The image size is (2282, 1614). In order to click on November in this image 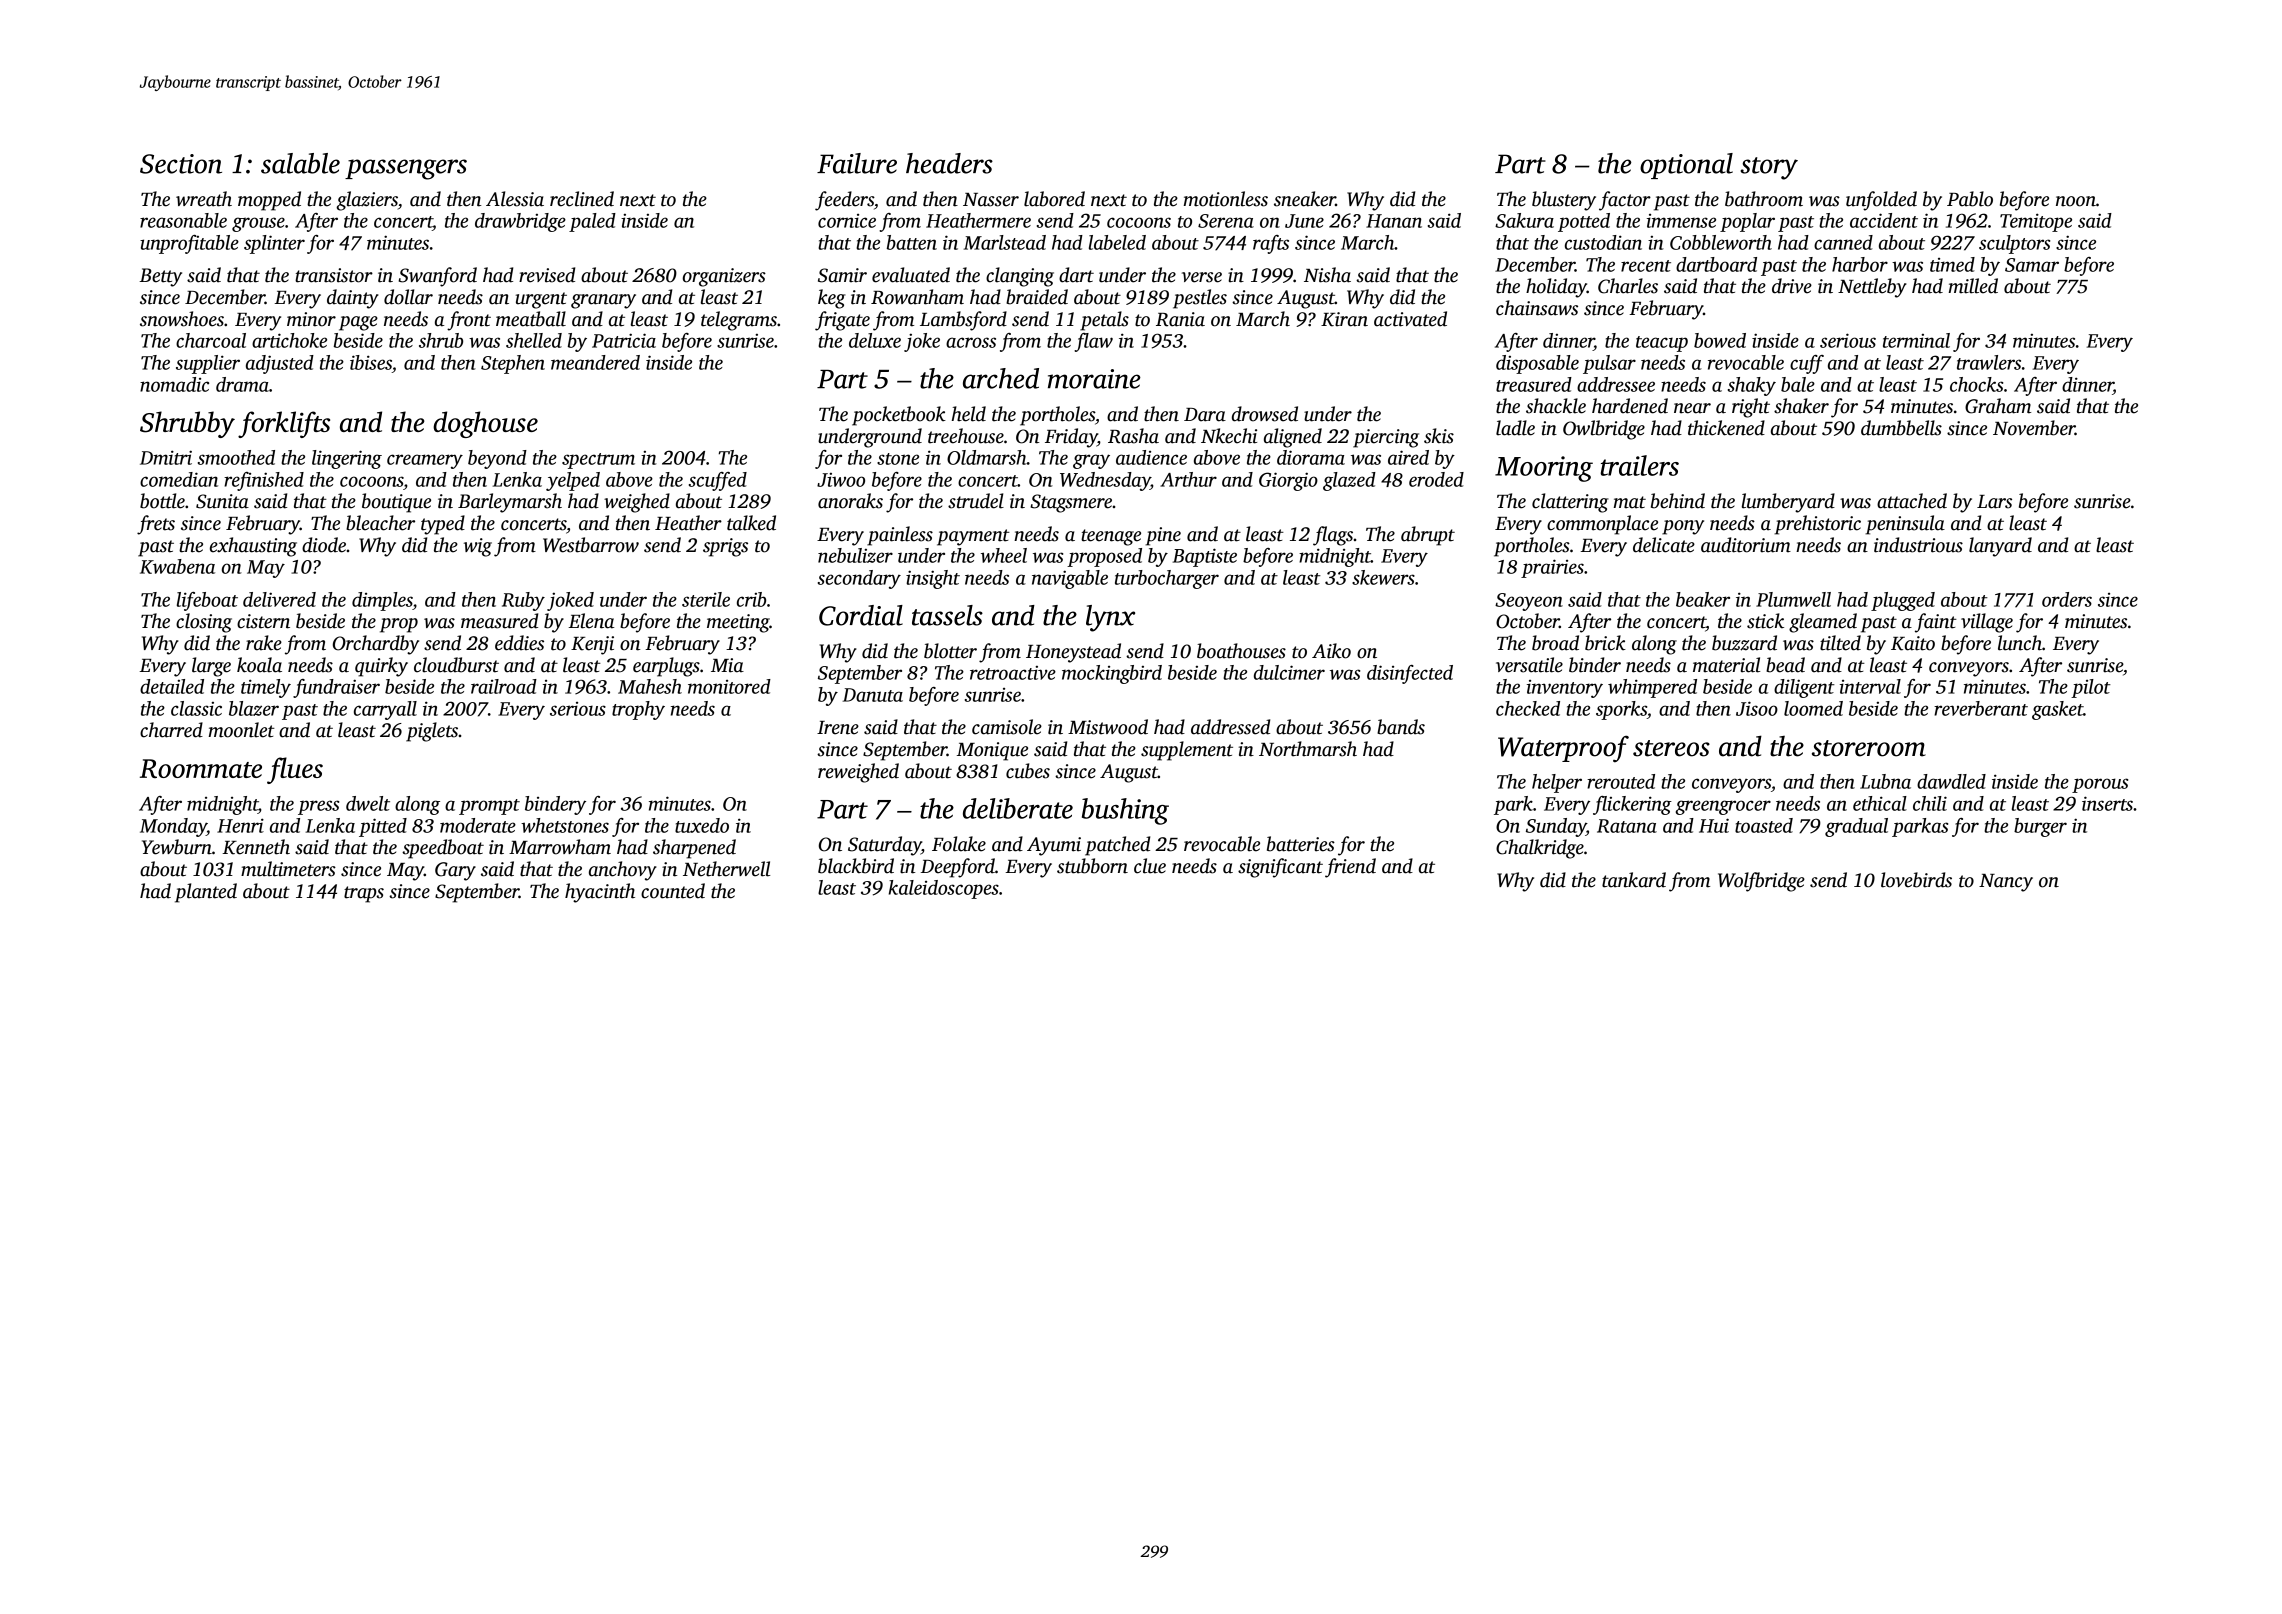, I will do `click(2034, 428)`.
